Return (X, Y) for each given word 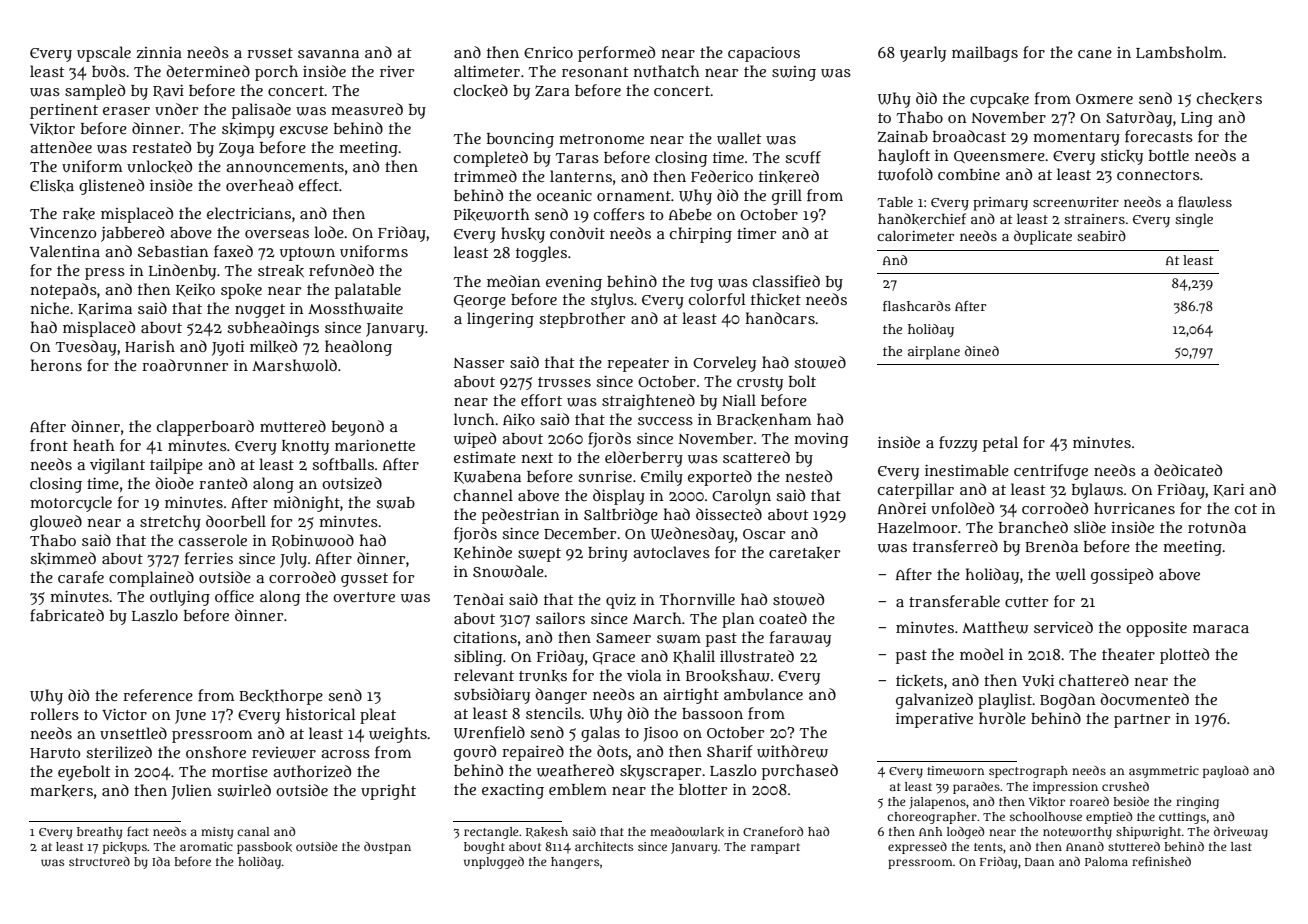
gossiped (1122, 576)
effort (541, 400)
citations (485, 637)
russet (270, 53)
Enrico (548, 52)
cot (1246, 509)
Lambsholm (1179, 52)
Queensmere (999, 157)
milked (273, 346)
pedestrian (520, 516)
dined (982, 351)
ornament (634, 196)
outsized (352, 483)
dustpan (387, 848)
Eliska (52, 185)
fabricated (67, 615)
